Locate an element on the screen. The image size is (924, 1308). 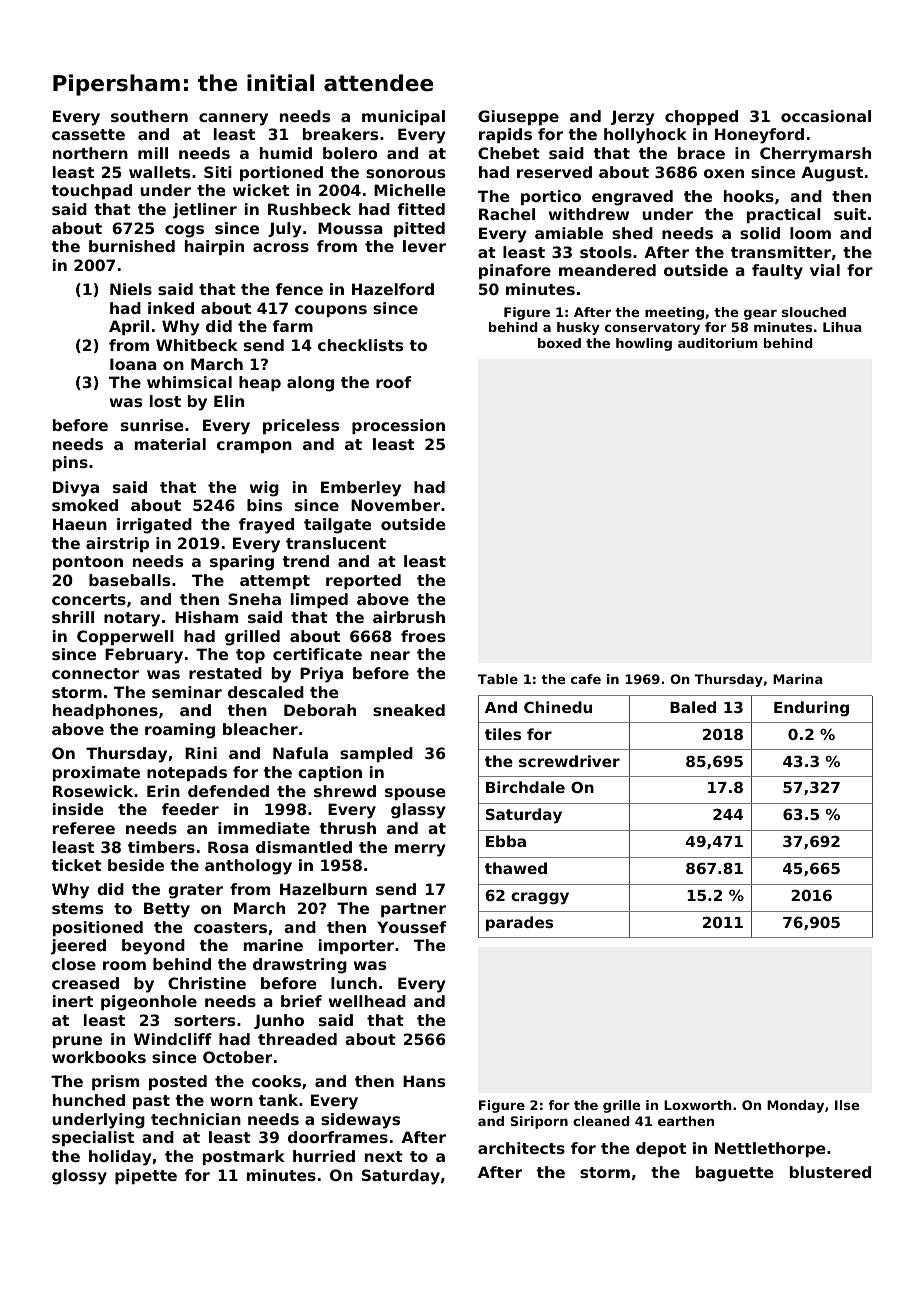
Ilse is located at coordinates (847, 1105).
